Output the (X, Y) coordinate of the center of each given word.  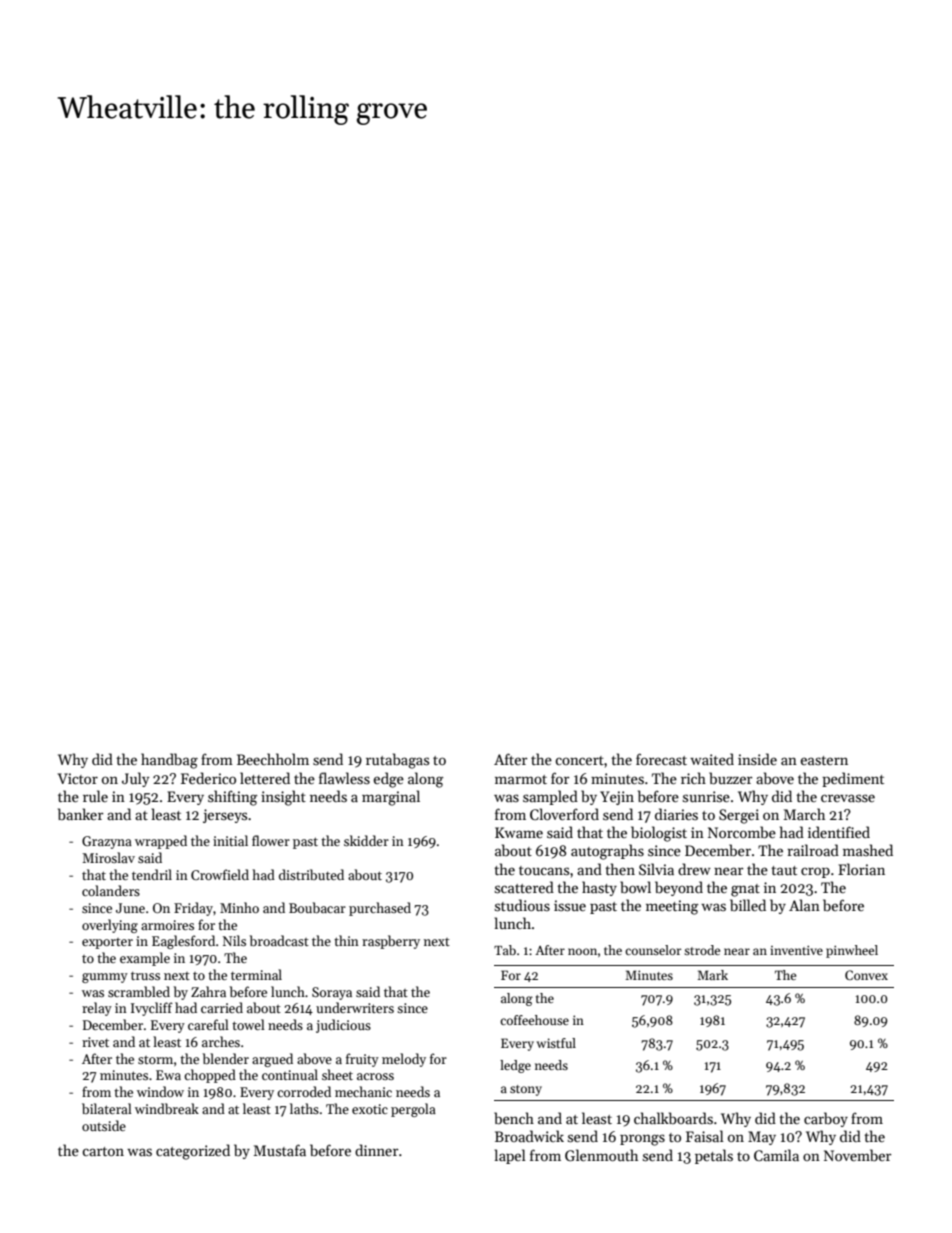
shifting (233, 798)
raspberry (391, 942)
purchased (380, 909)
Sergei (739, 816)
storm (155, 1060)
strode (702, 950)
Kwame (519, 832)
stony (526, 1090)
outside (104, 1125)
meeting (672, 907)
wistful (556, 1043)
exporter (107, 943)
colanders (111, 890)
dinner (377, 1150)
